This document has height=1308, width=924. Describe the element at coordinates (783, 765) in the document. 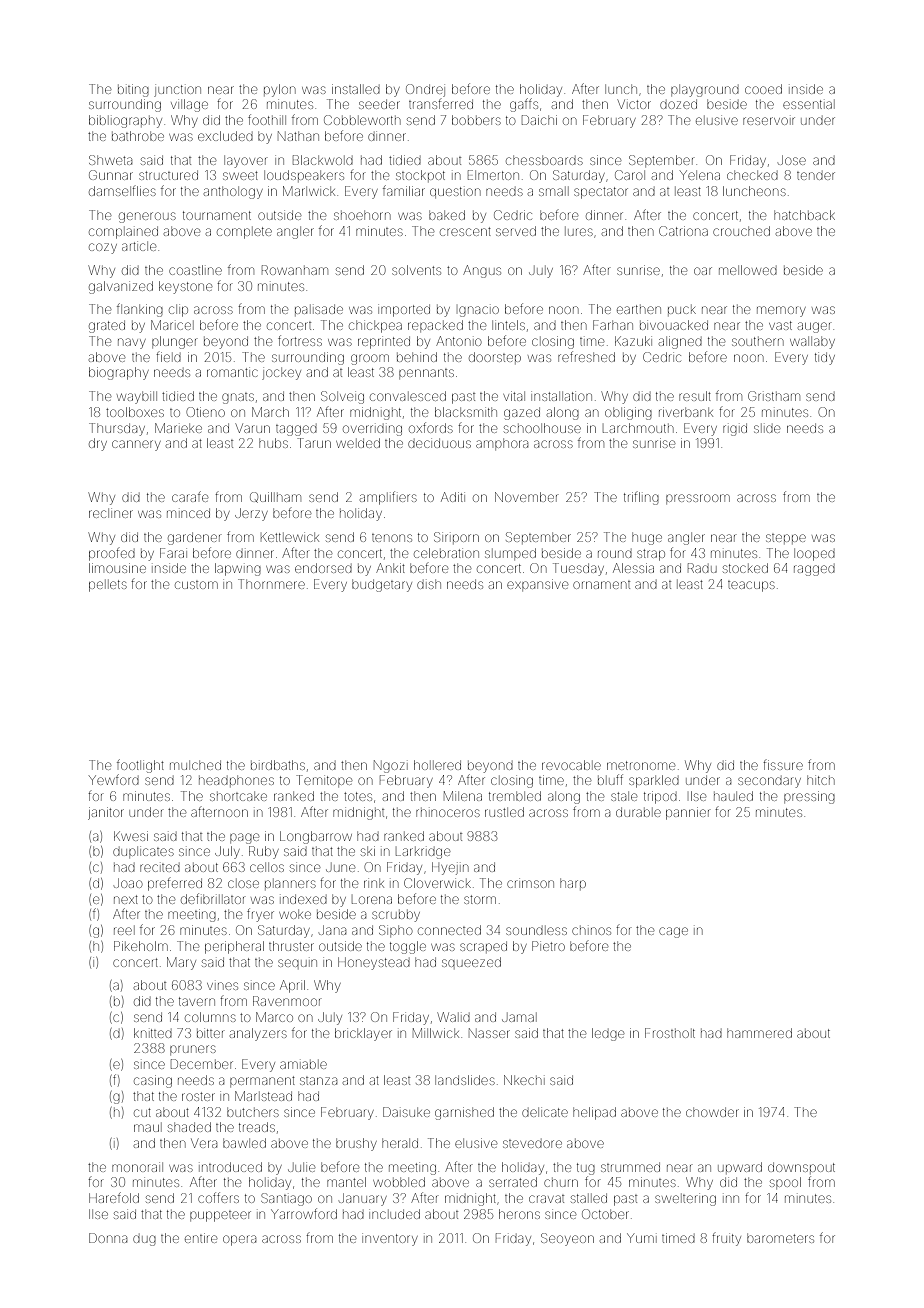

I see `fissure` at that location.
